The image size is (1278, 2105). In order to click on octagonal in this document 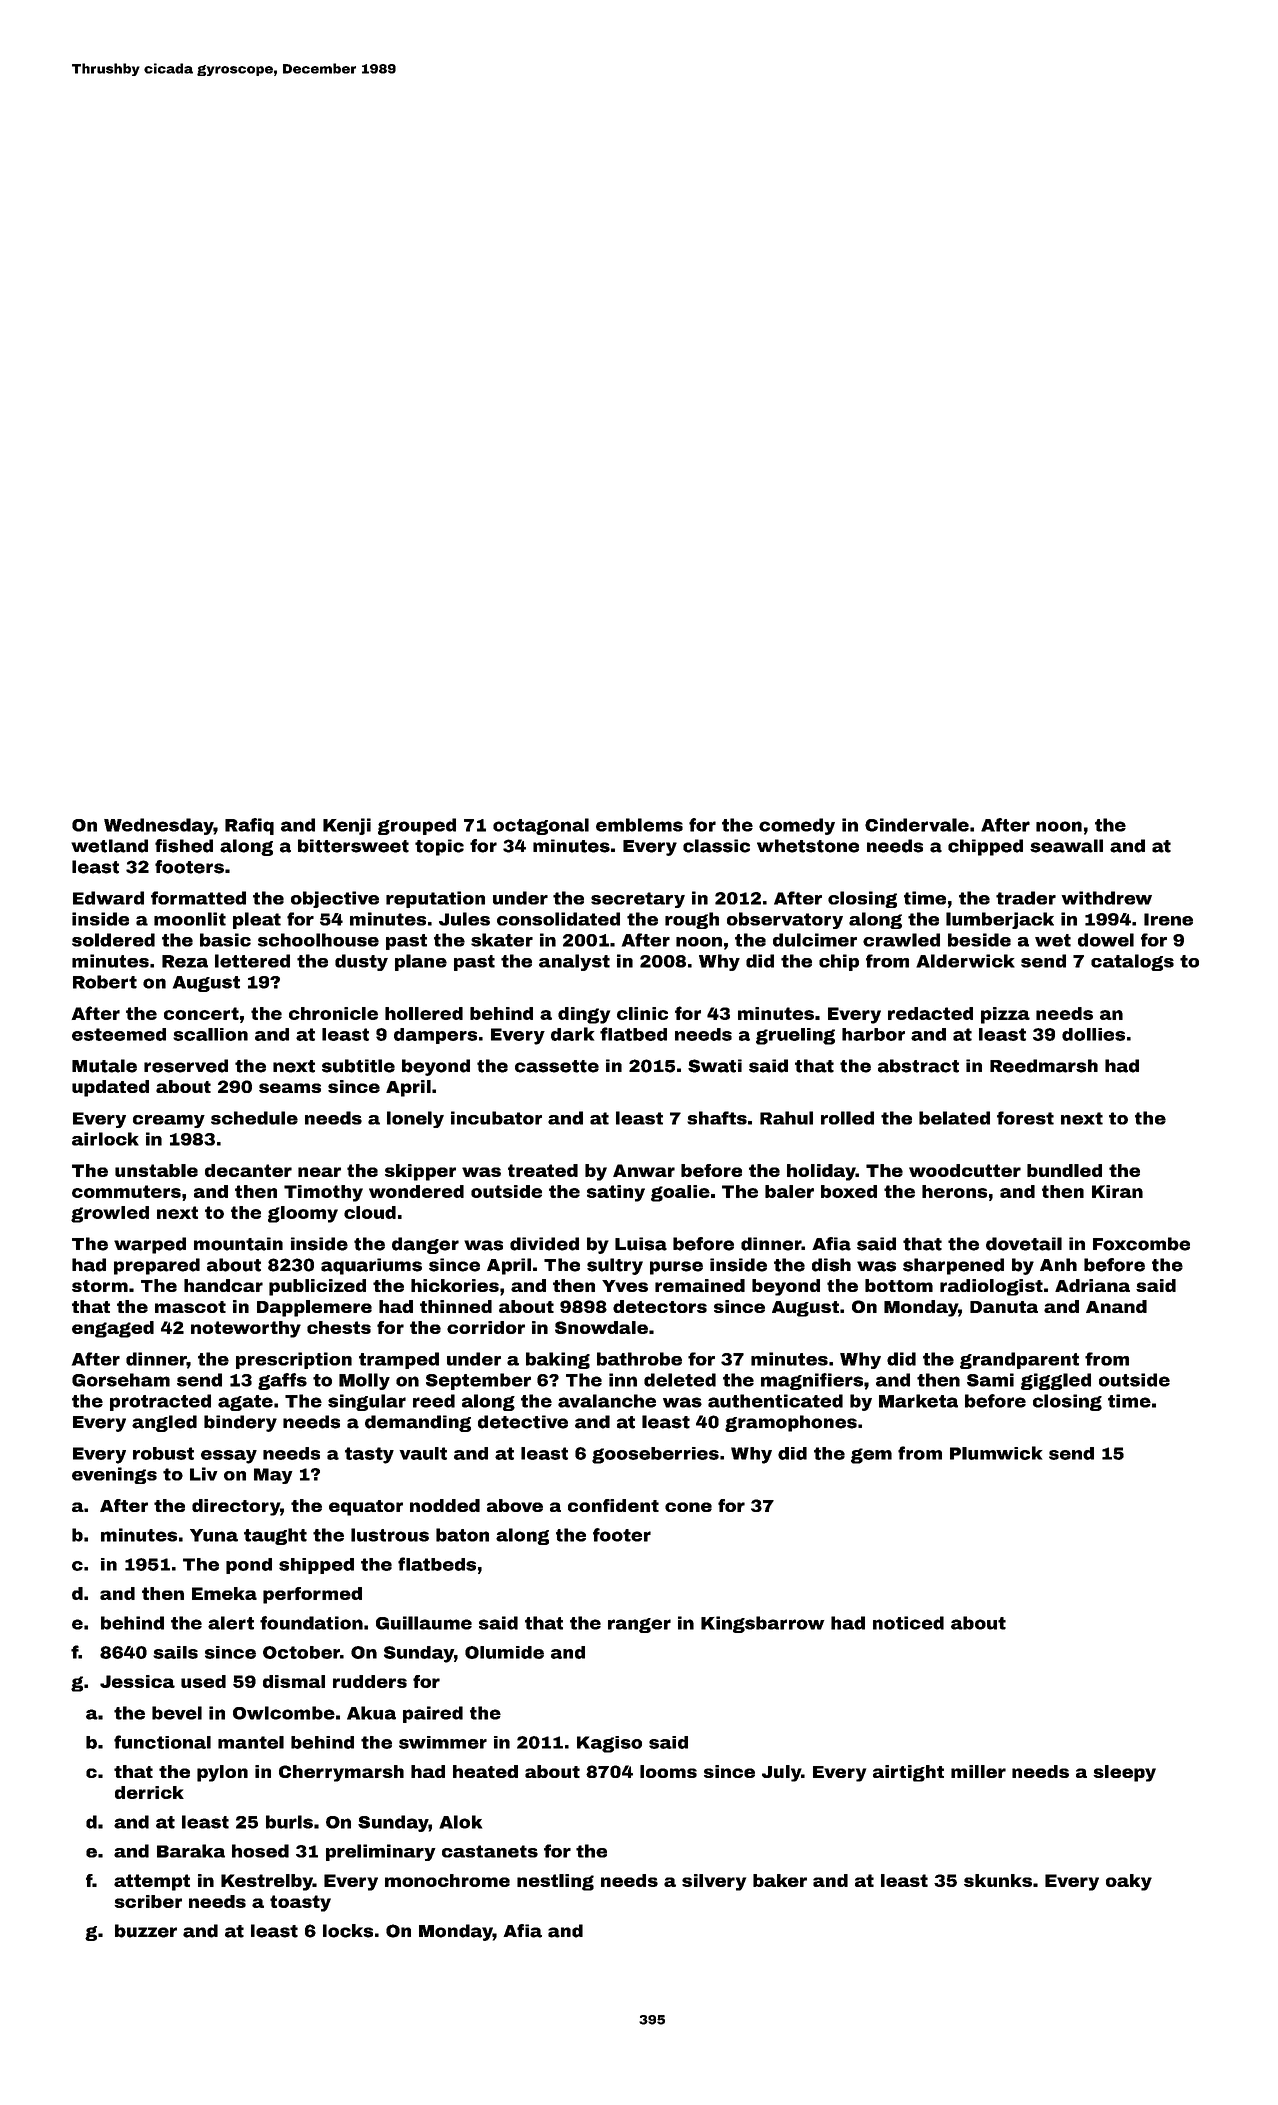, I will do `click(541, 826)`.
